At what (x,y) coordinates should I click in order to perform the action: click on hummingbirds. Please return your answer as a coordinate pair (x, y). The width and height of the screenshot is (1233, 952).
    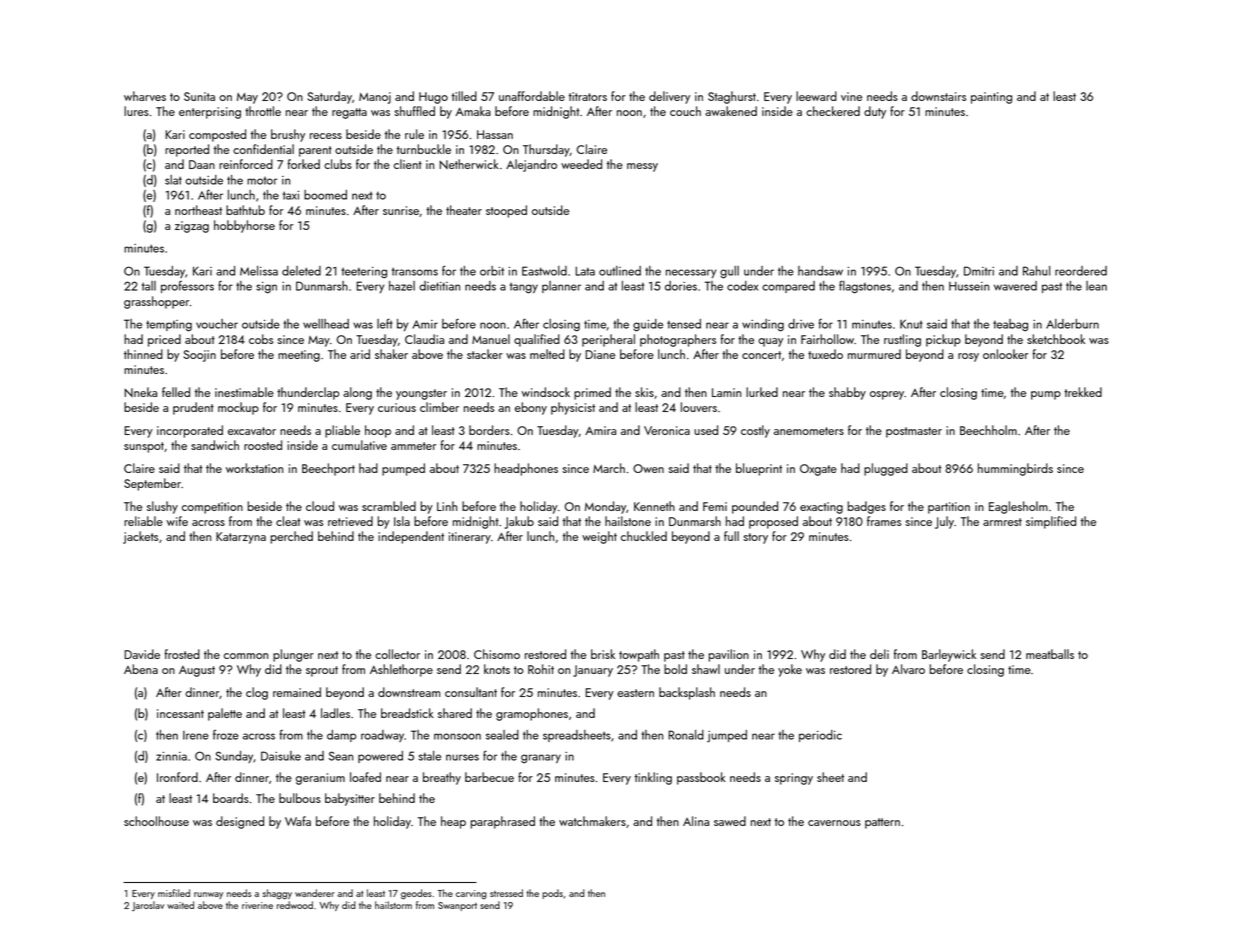
    Looking at the image, I should click on (1015, 469).
